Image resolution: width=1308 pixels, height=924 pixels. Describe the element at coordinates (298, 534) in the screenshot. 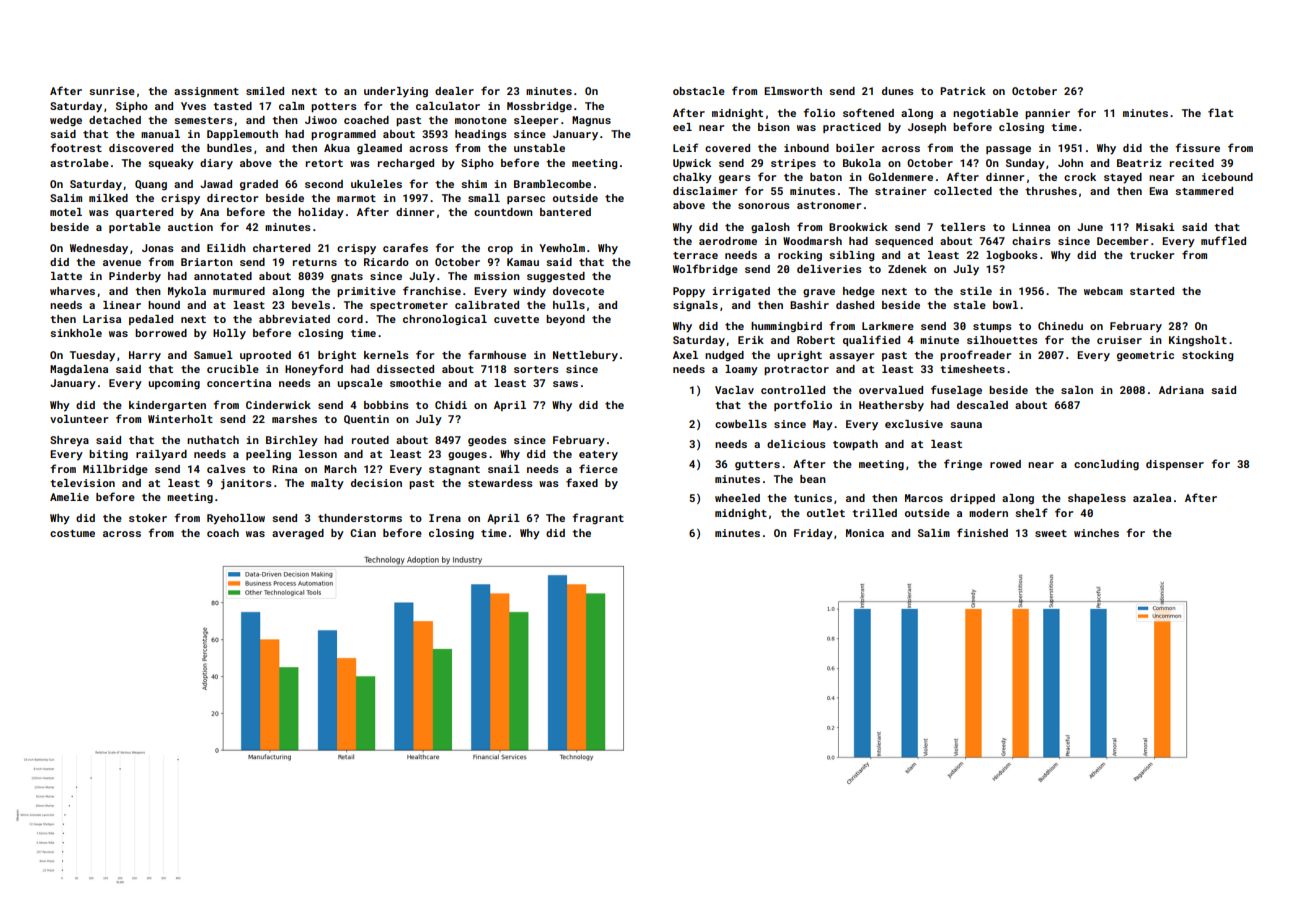

I see `averaged` at that location.
